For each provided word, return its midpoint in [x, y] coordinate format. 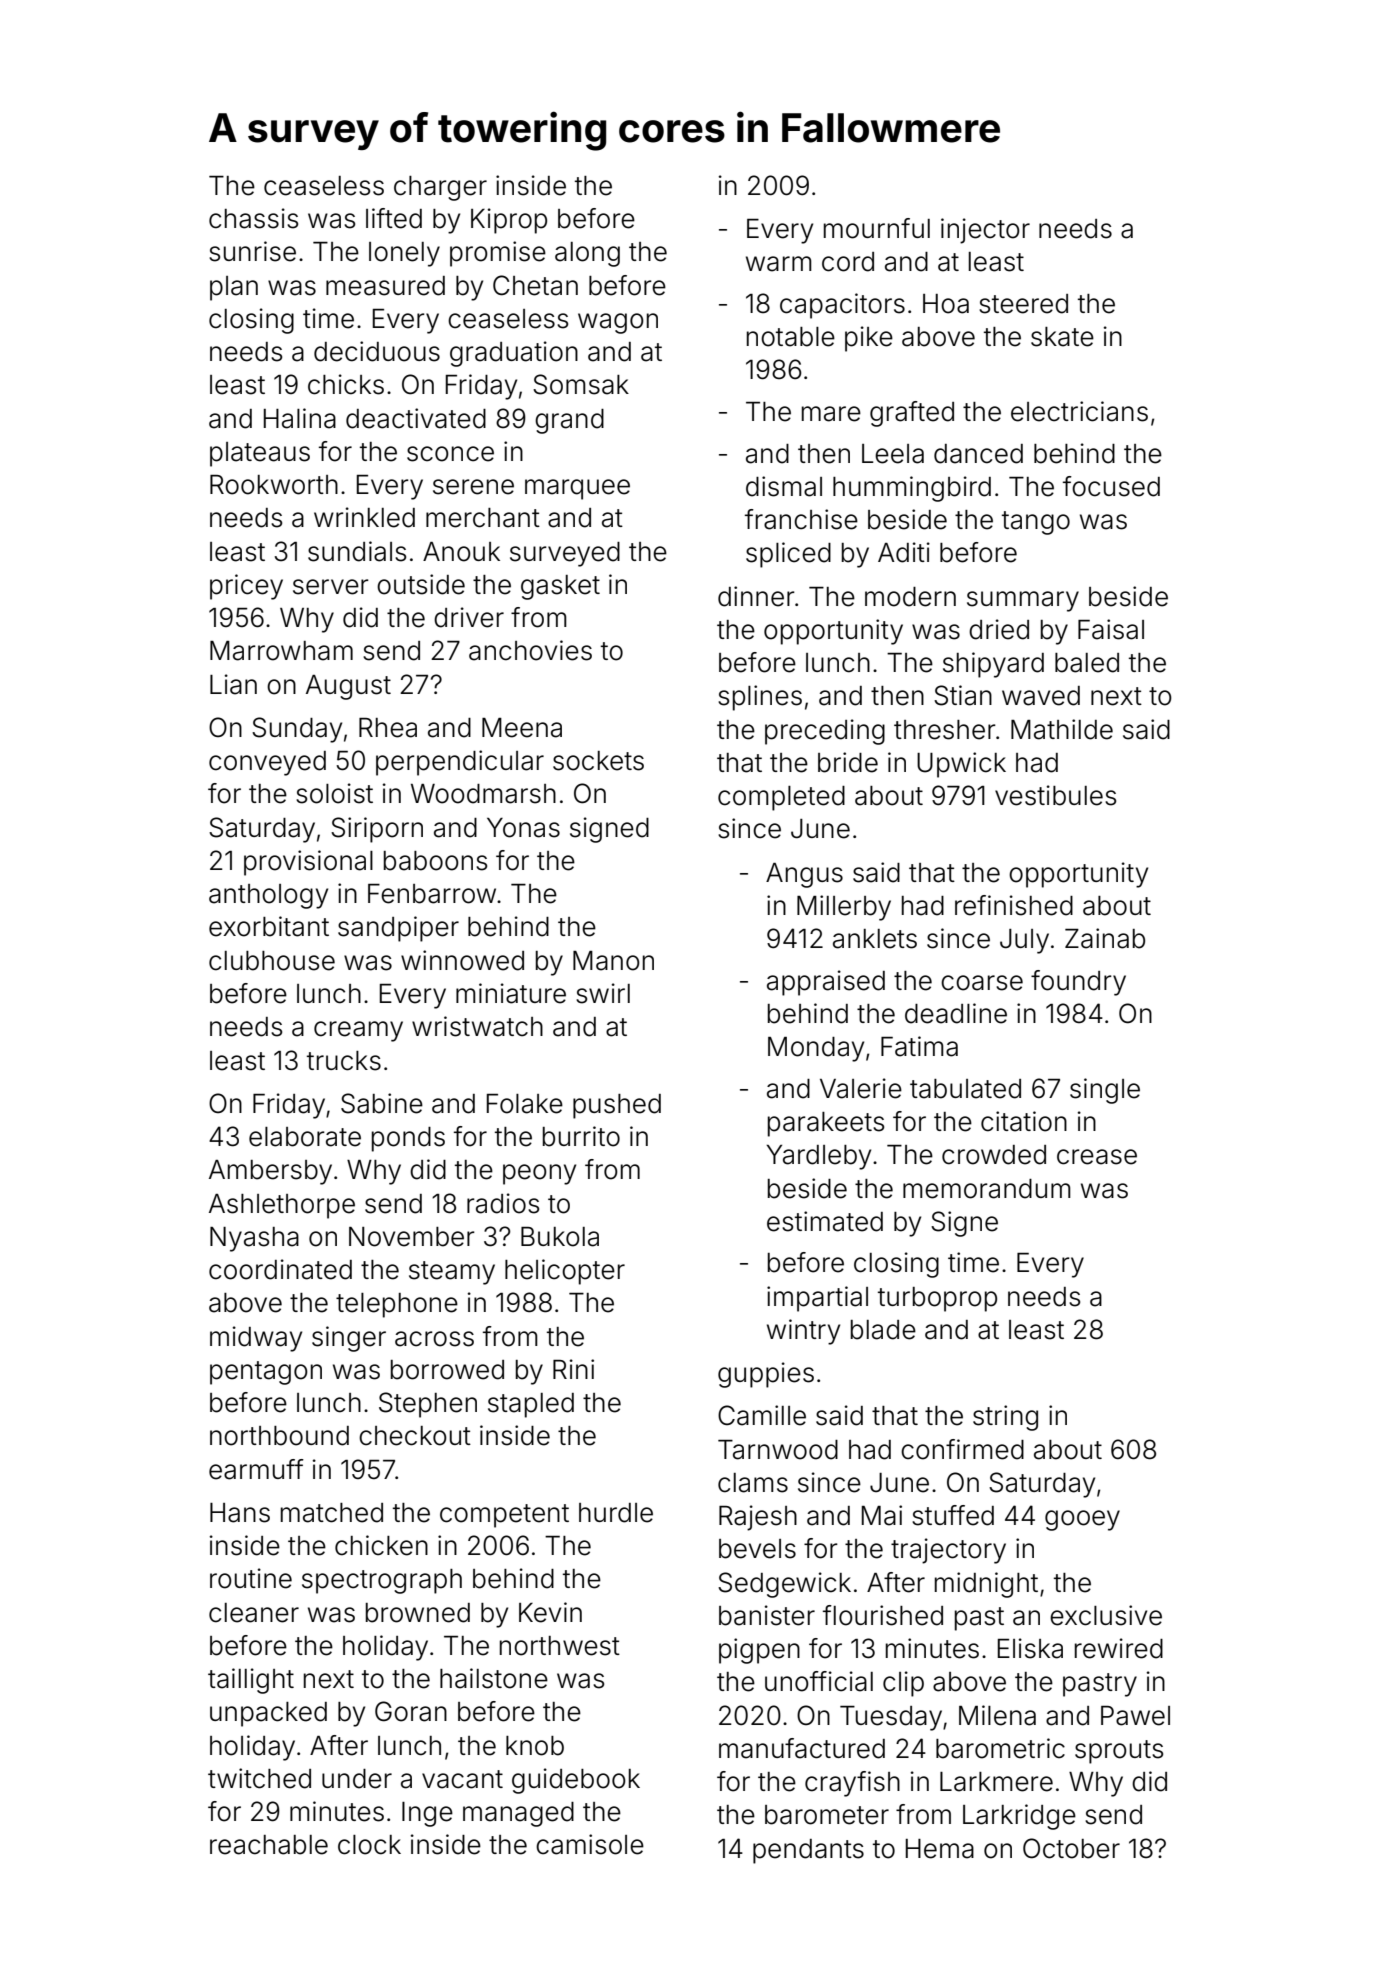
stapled [531, 1405]
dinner [756, 596]
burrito [581, 1136]
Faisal [1111, 629]
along [587, 254]
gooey [1082, 1520]
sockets [598, 761]
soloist [334, 793]
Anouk [461, 552]
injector [985, 231]
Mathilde [1062, 729]
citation [1024, 1121]
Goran [411, 1711]
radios [503, 1203]
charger [440, 188]
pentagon [266, 1373]
